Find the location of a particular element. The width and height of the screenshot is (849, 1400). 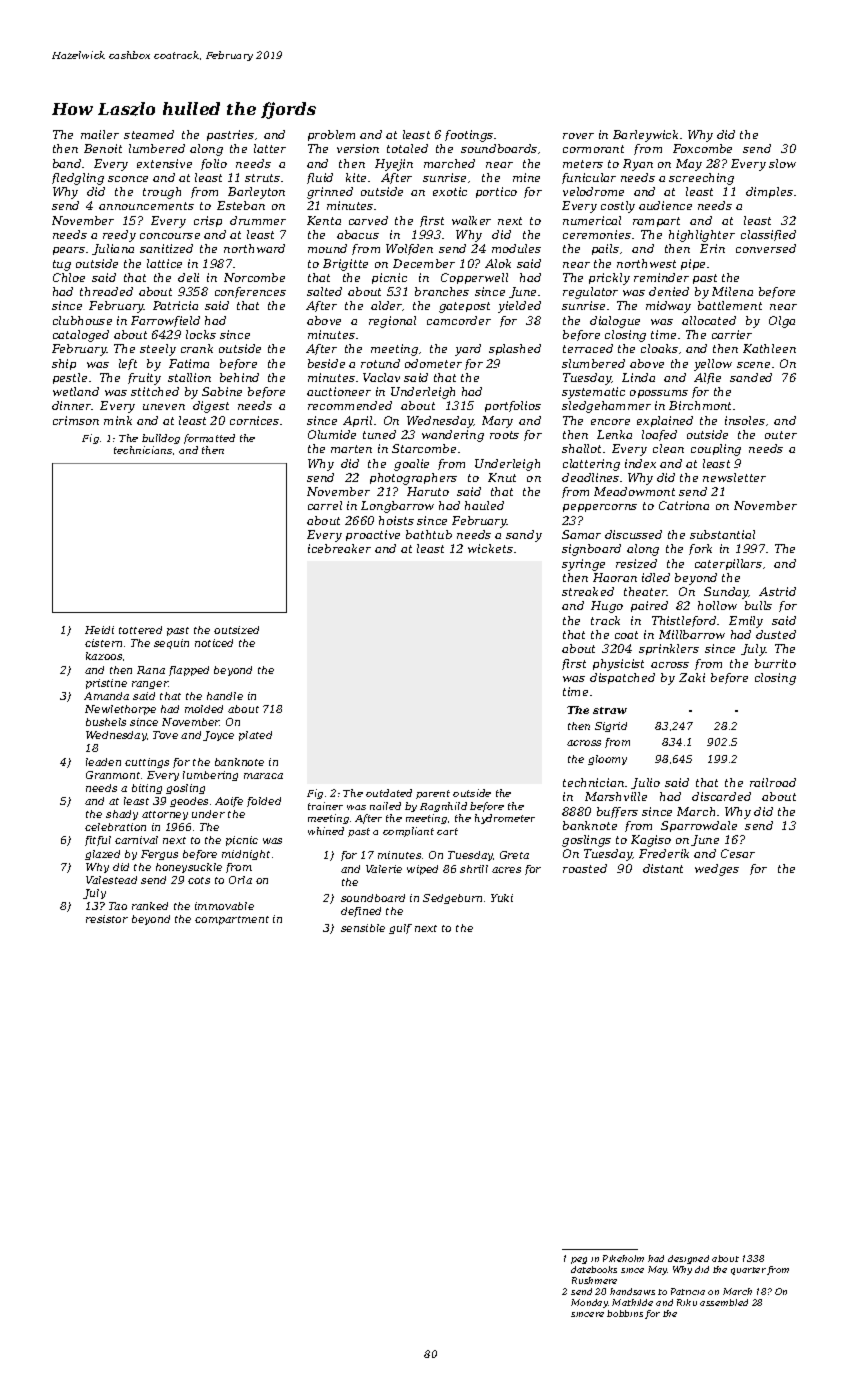

wedges is located at coordinates (717, 870).
